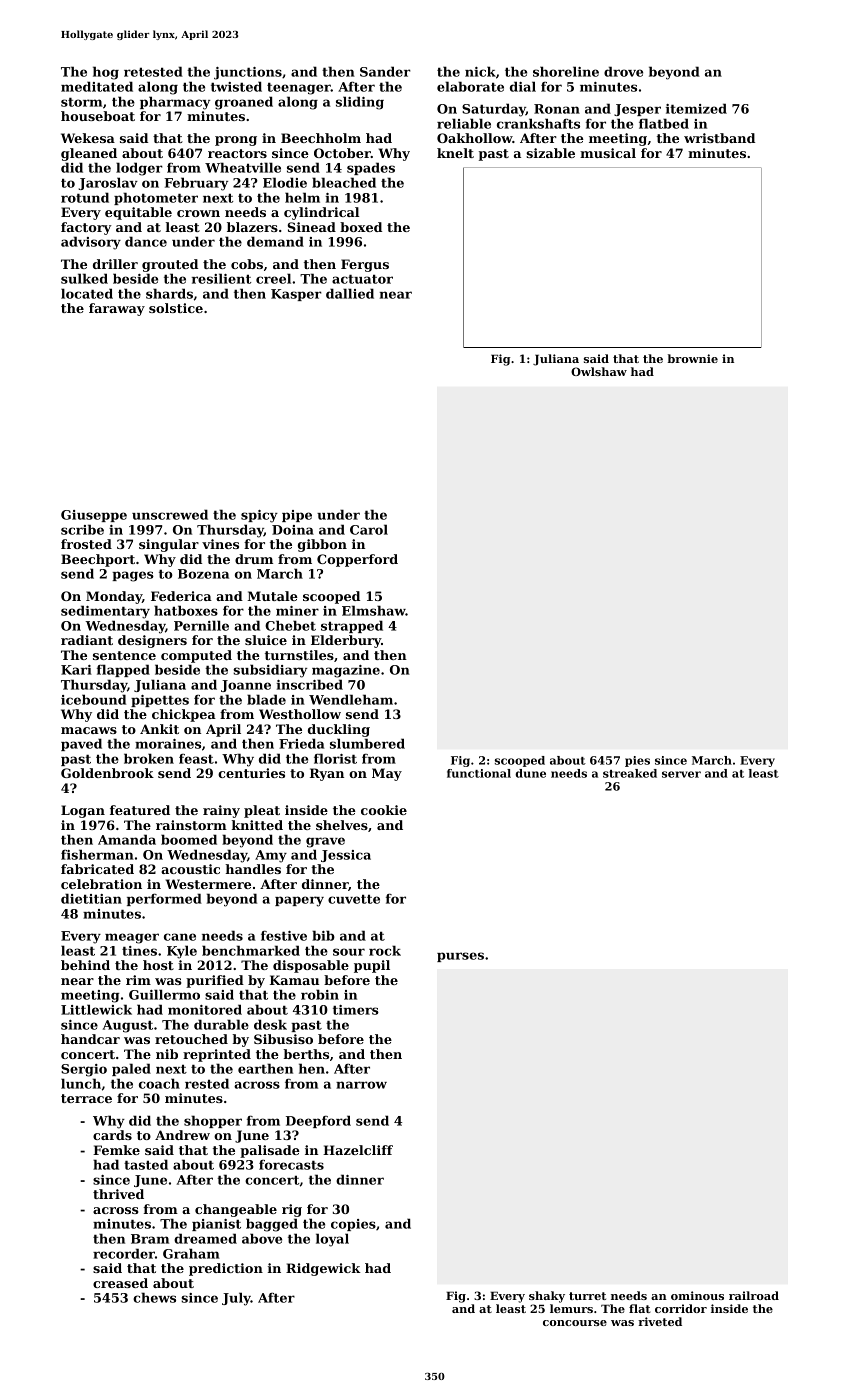  What do you see at coordinates (352, 626) in the page?
I see `strapped` at bounding box center [352, 626].
